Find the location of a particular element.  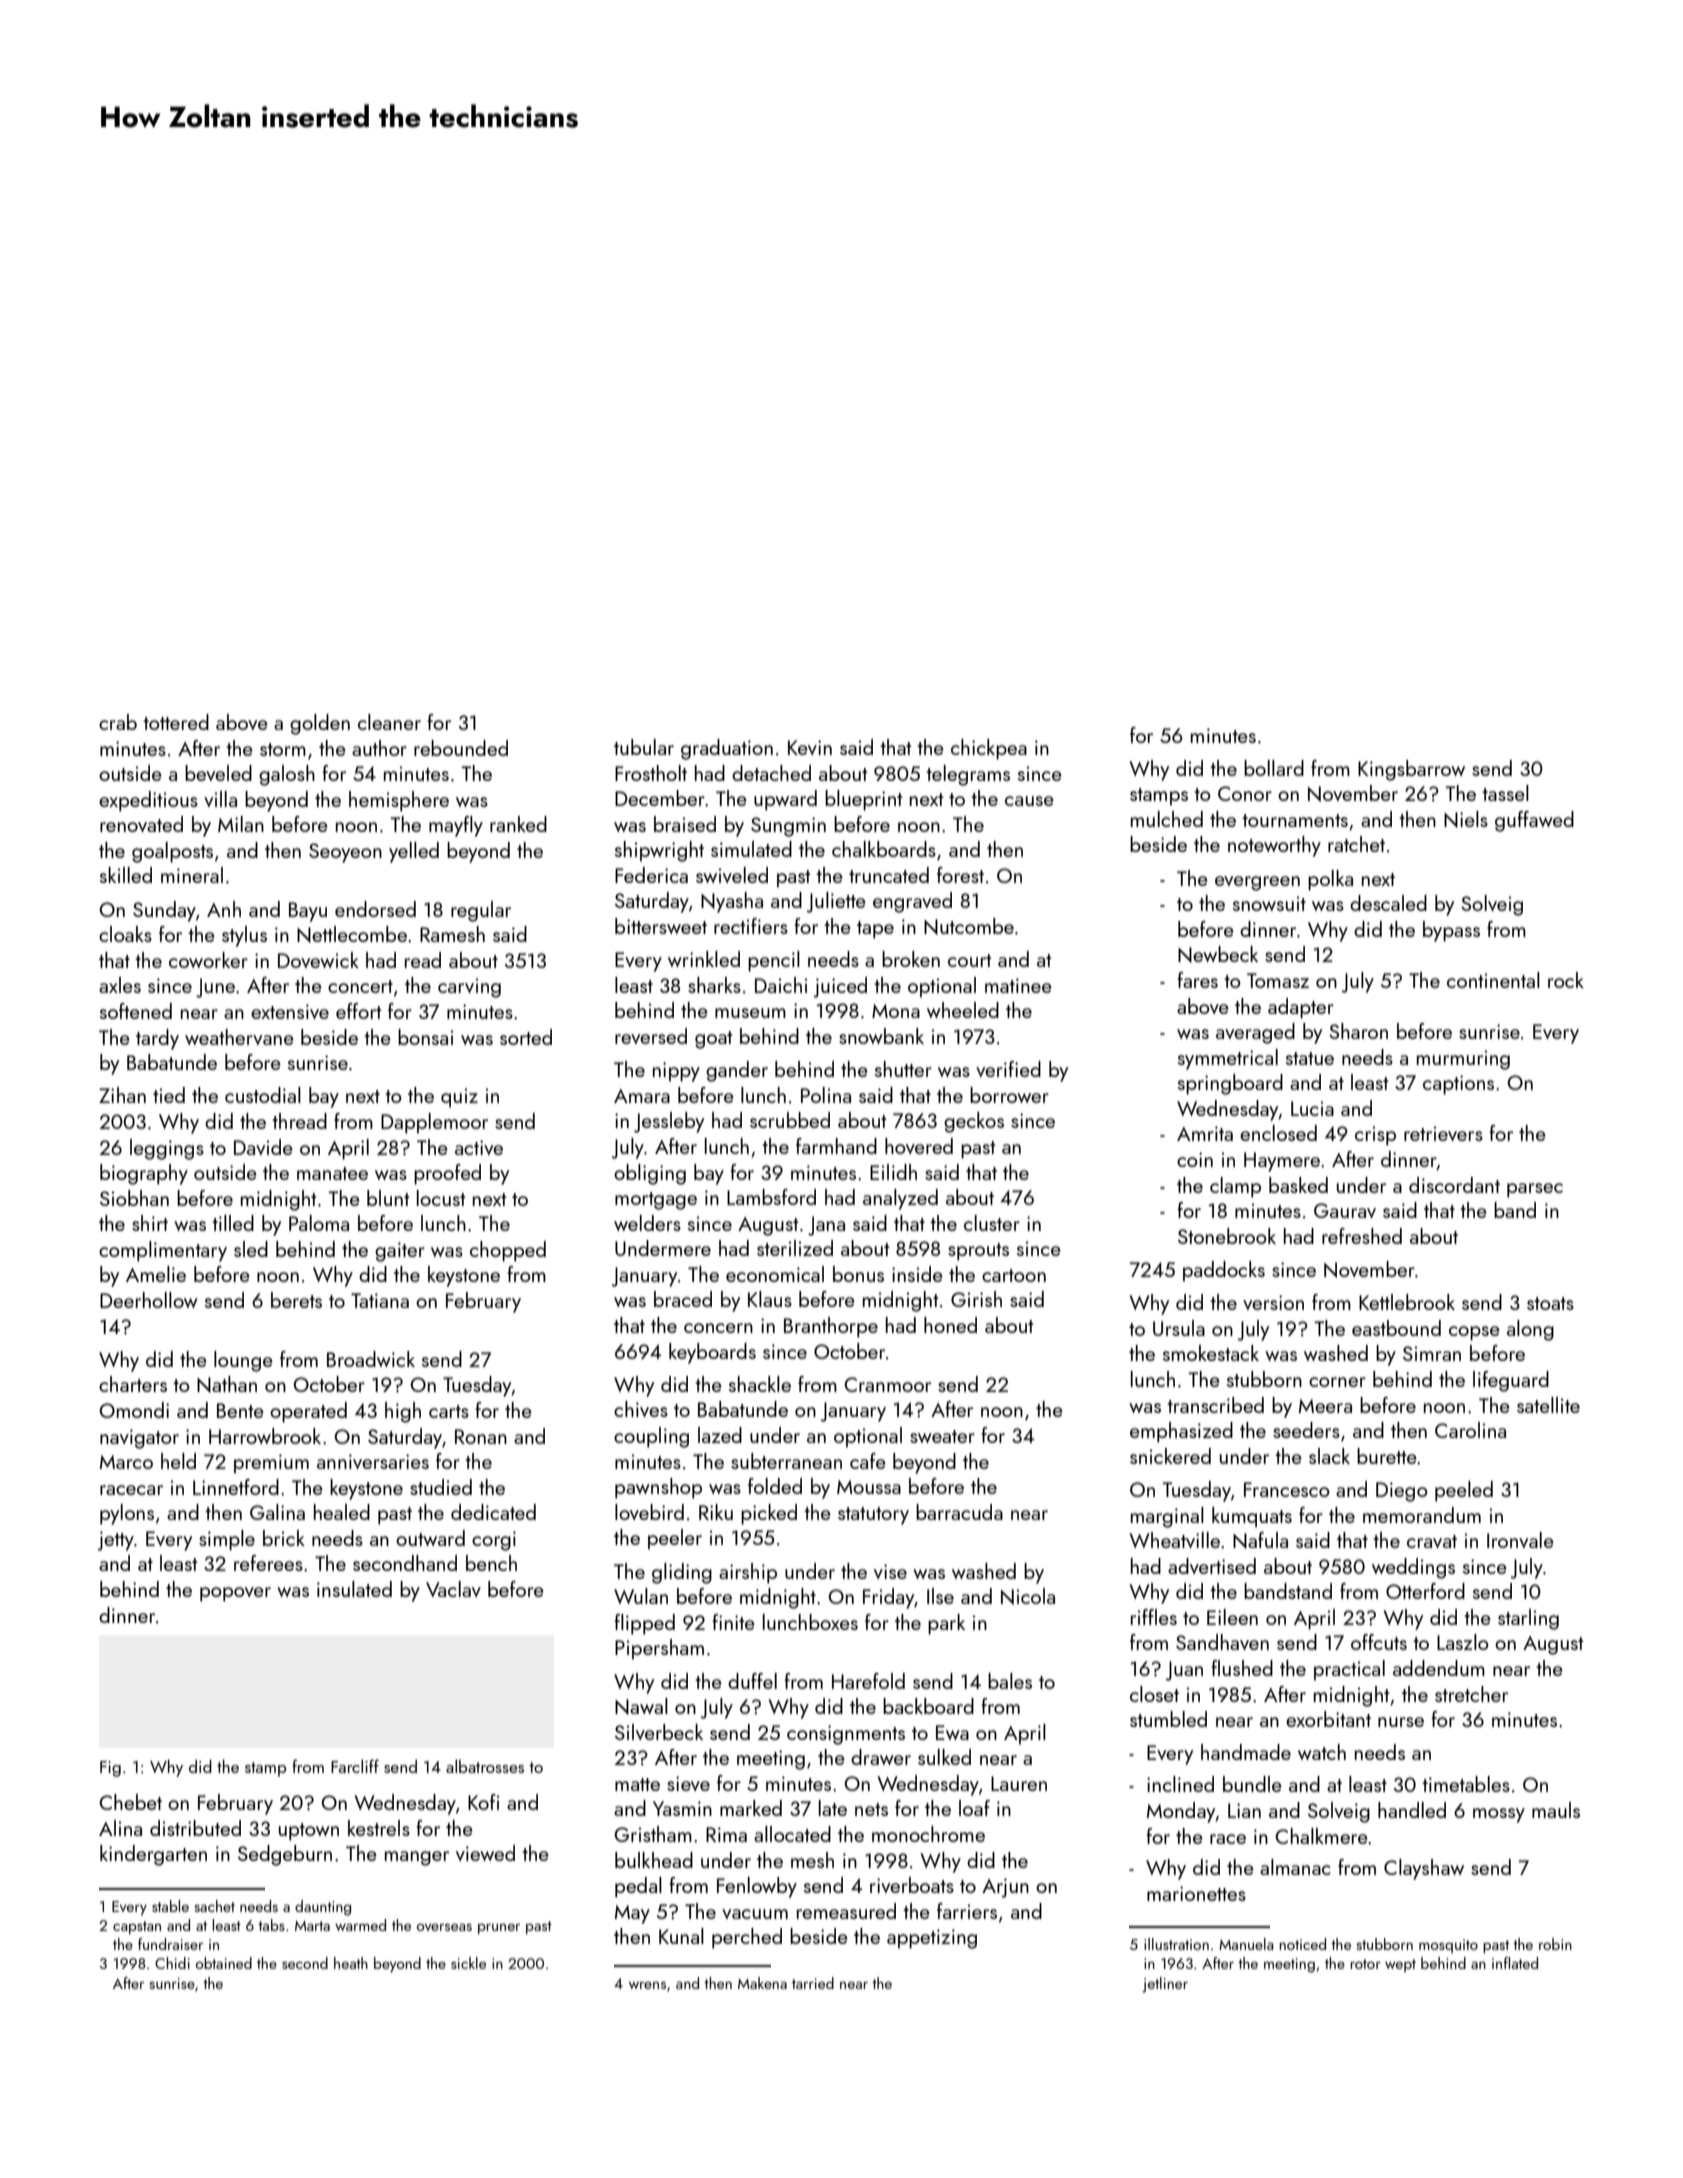

forest is located at coordinates (960, 875).
